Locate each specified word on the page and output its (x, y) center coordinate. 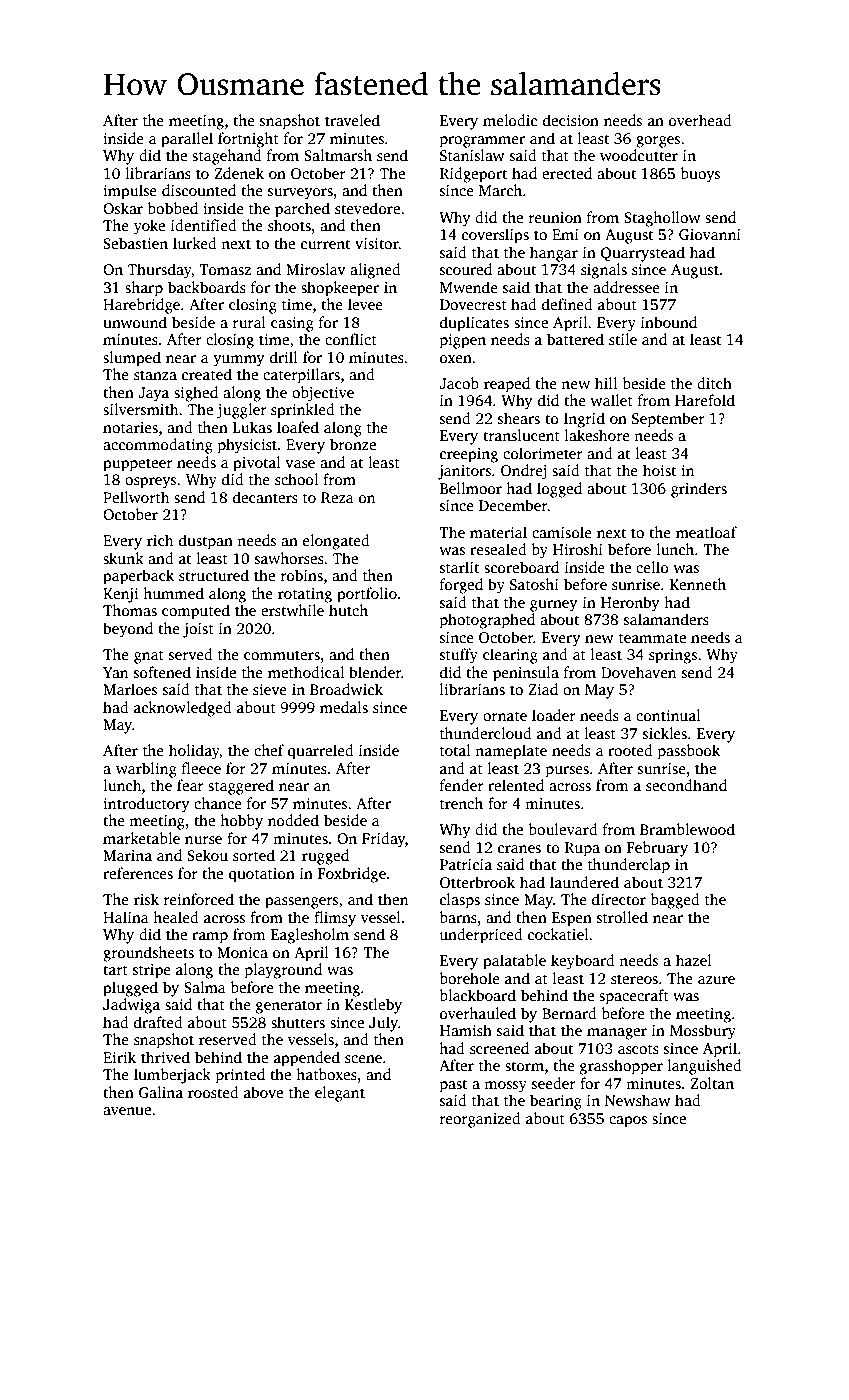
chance (218, 803)
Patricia (466, 864)
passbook (689, 752)
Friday (383, 840)
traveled (352, 120)
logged (559, 490)
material (498, 532)
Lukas (252, 427)
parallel (187, 140)
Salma (205, 987)
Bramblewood (687, 829)
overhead (700, 120)
